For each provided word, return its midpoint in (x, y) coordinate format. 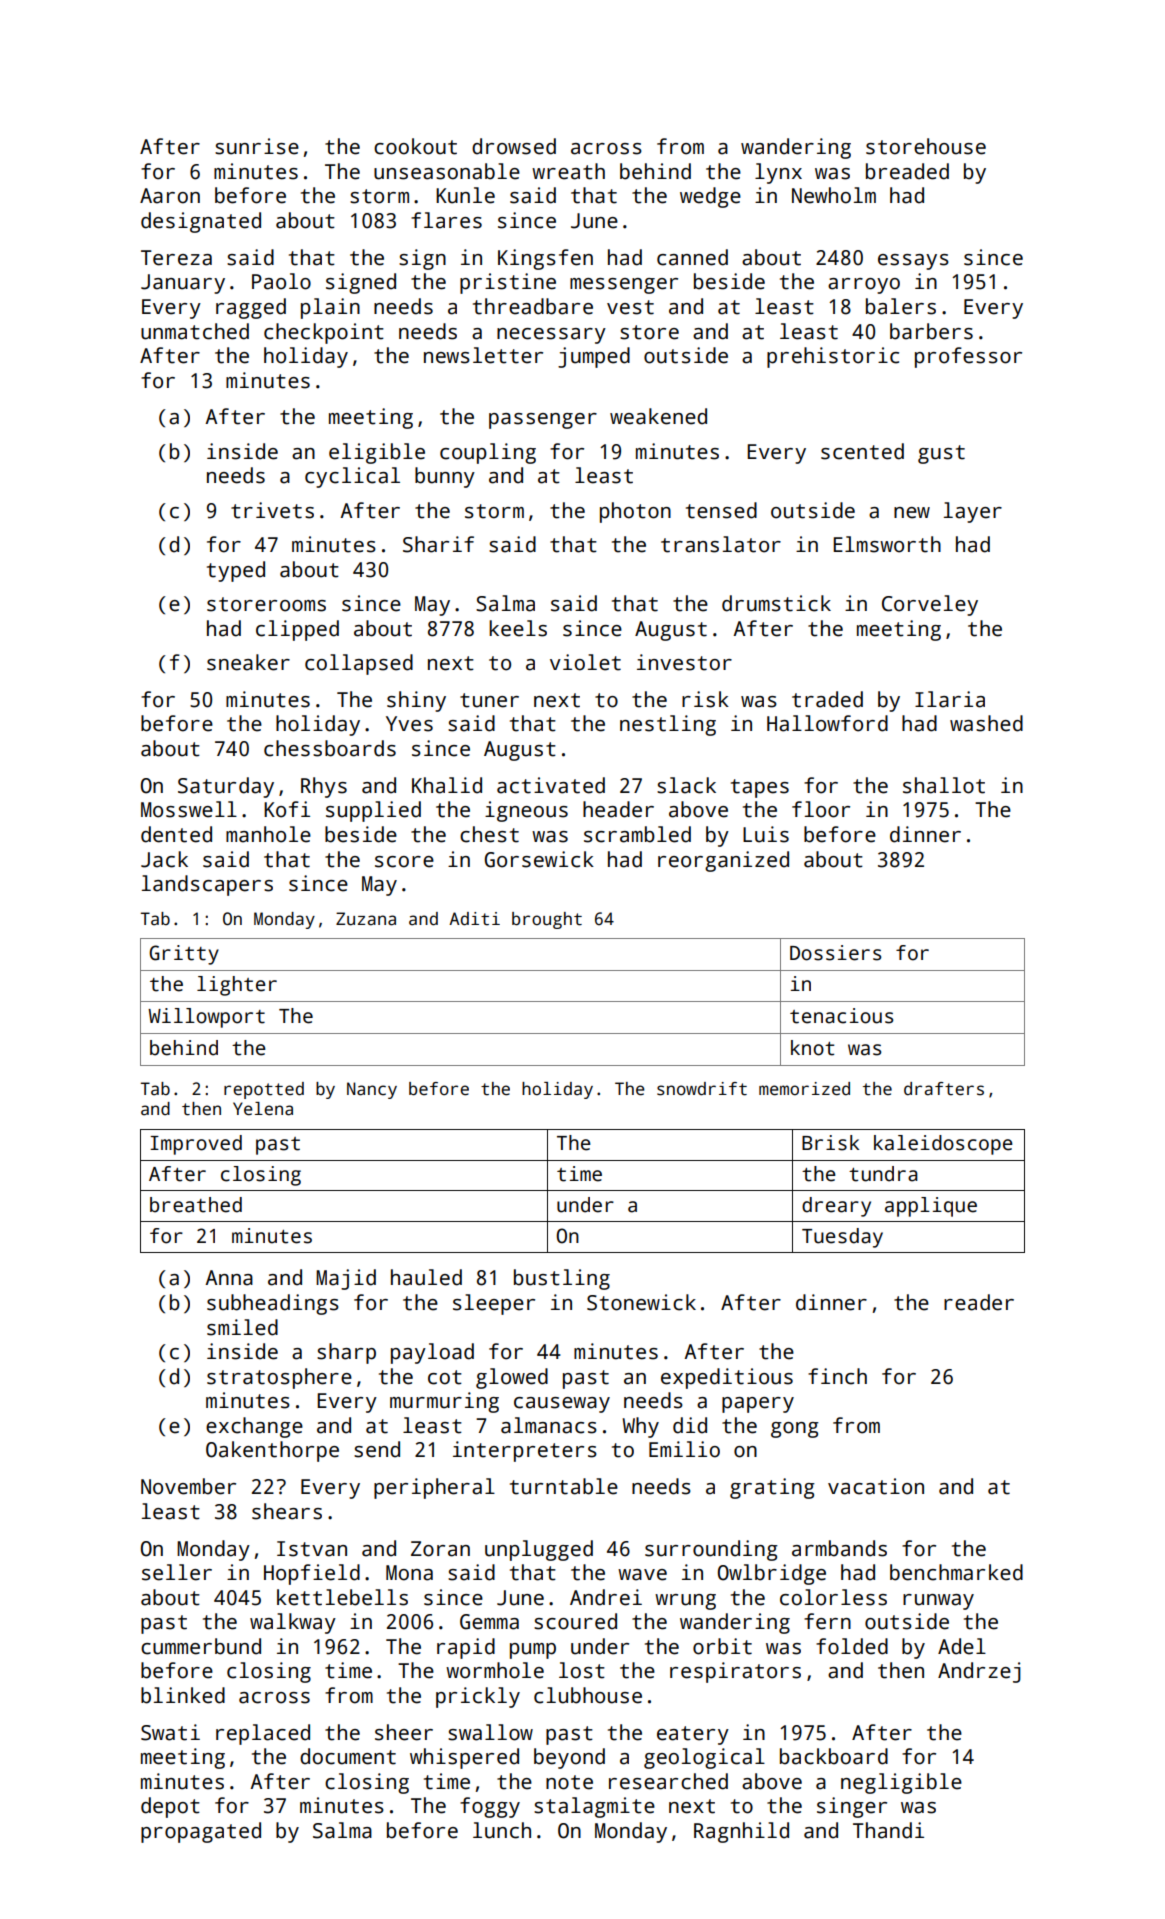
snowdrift (702, 1089)
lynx (778, 173)
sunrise (257, 146)
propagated (201, 1832)
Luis (766, 834)
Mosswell (189, 809)
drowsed (514, 146)
